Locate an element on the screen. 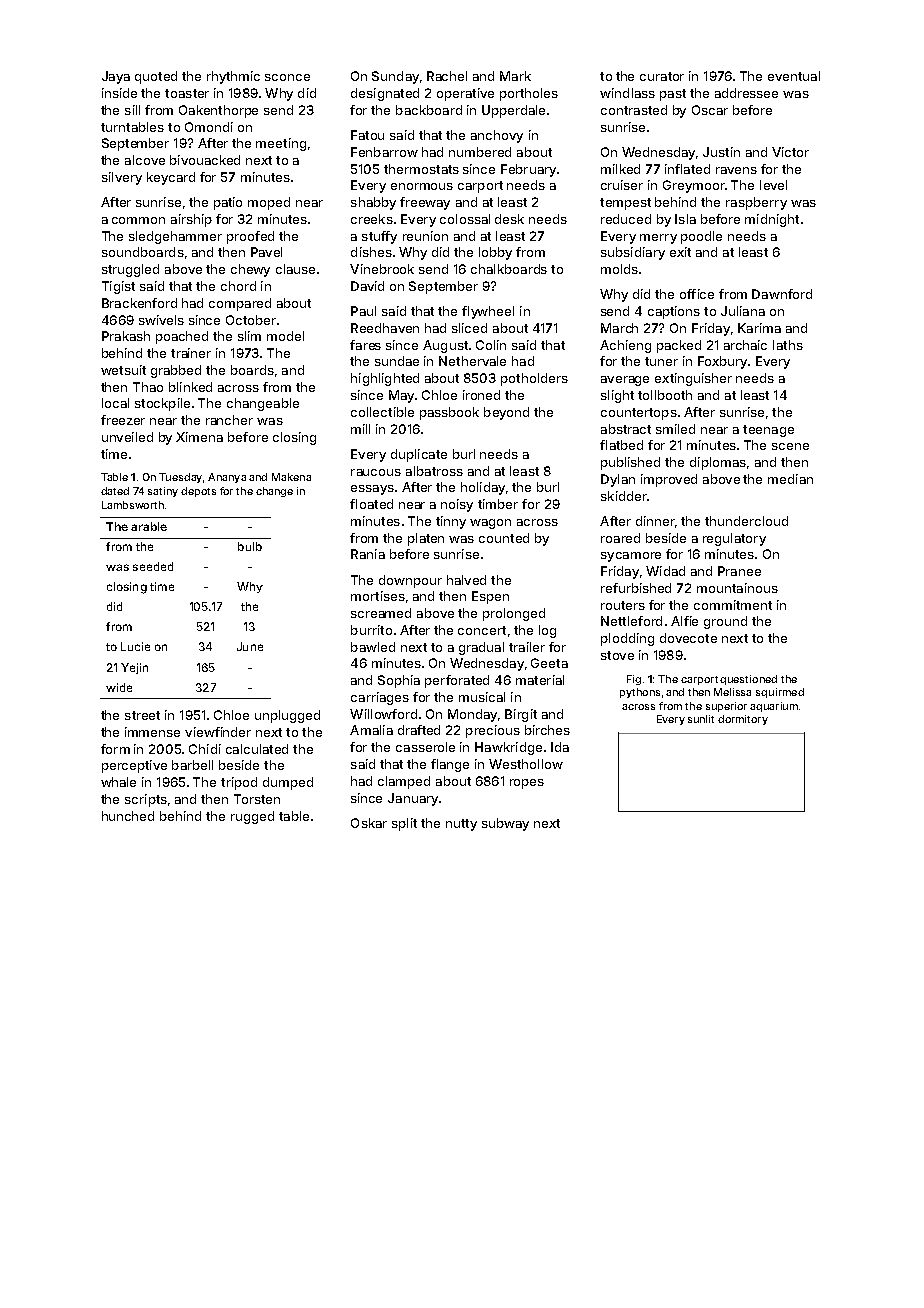 This screenshot has width=924, height=1308. commitment is located at coordinates (733, 605).
